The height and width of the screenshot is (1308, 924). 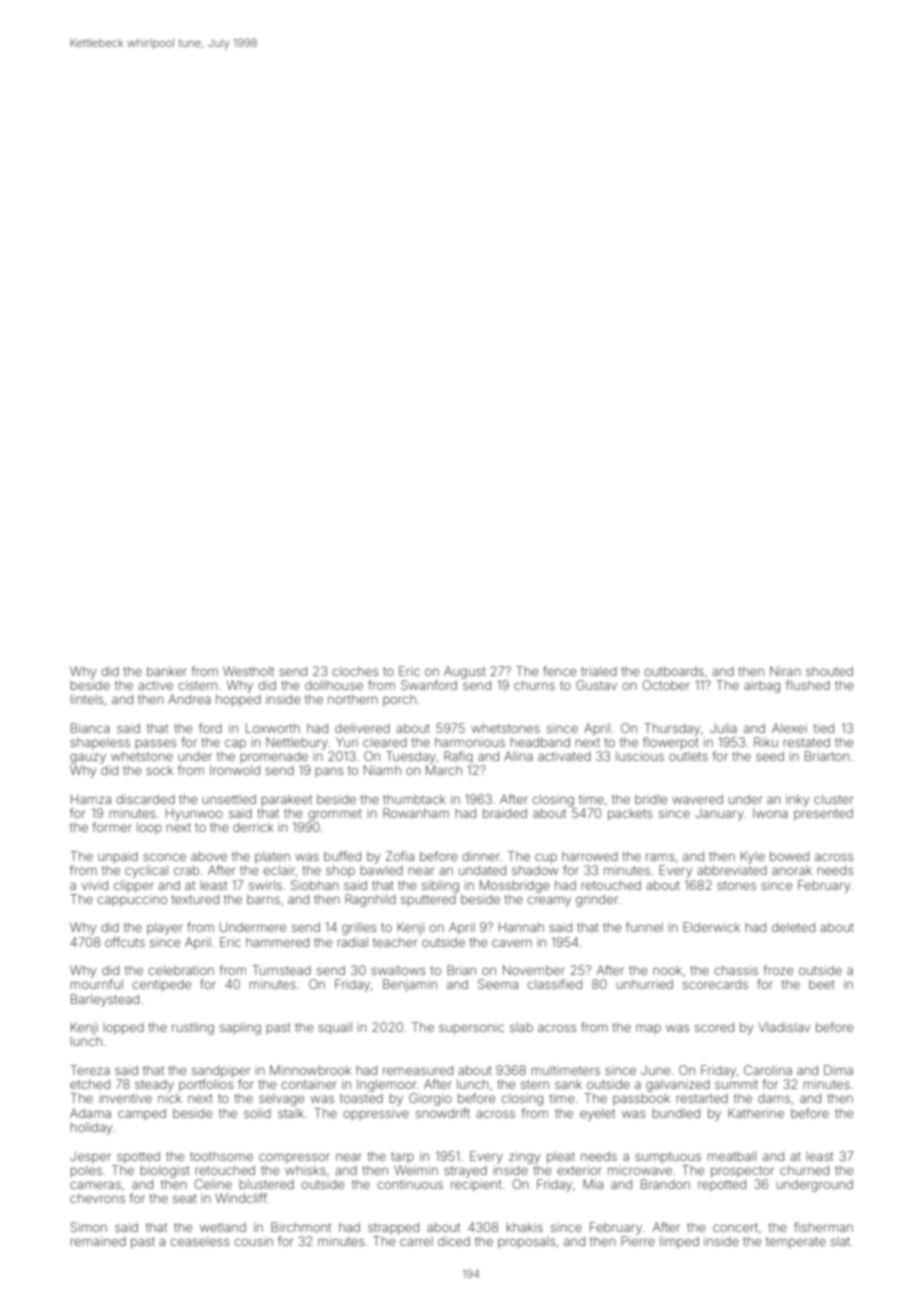 What do you see at coordinates (238, 700) in the screenshot?
I see `hopped` at bounding box center [238, 700].
